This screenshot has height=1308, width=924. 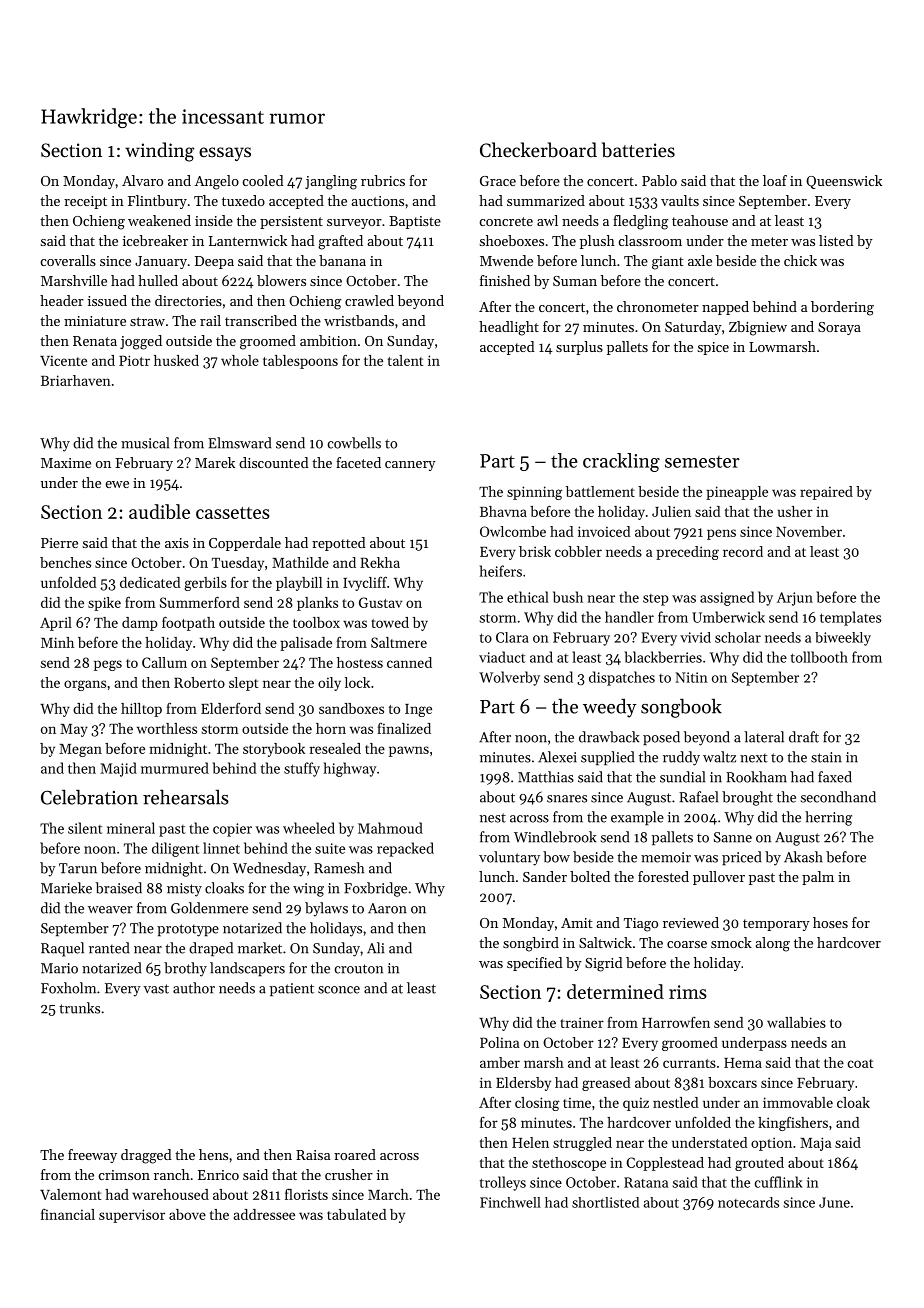 I want to click on Soraya, so click(x=839, y=328).
